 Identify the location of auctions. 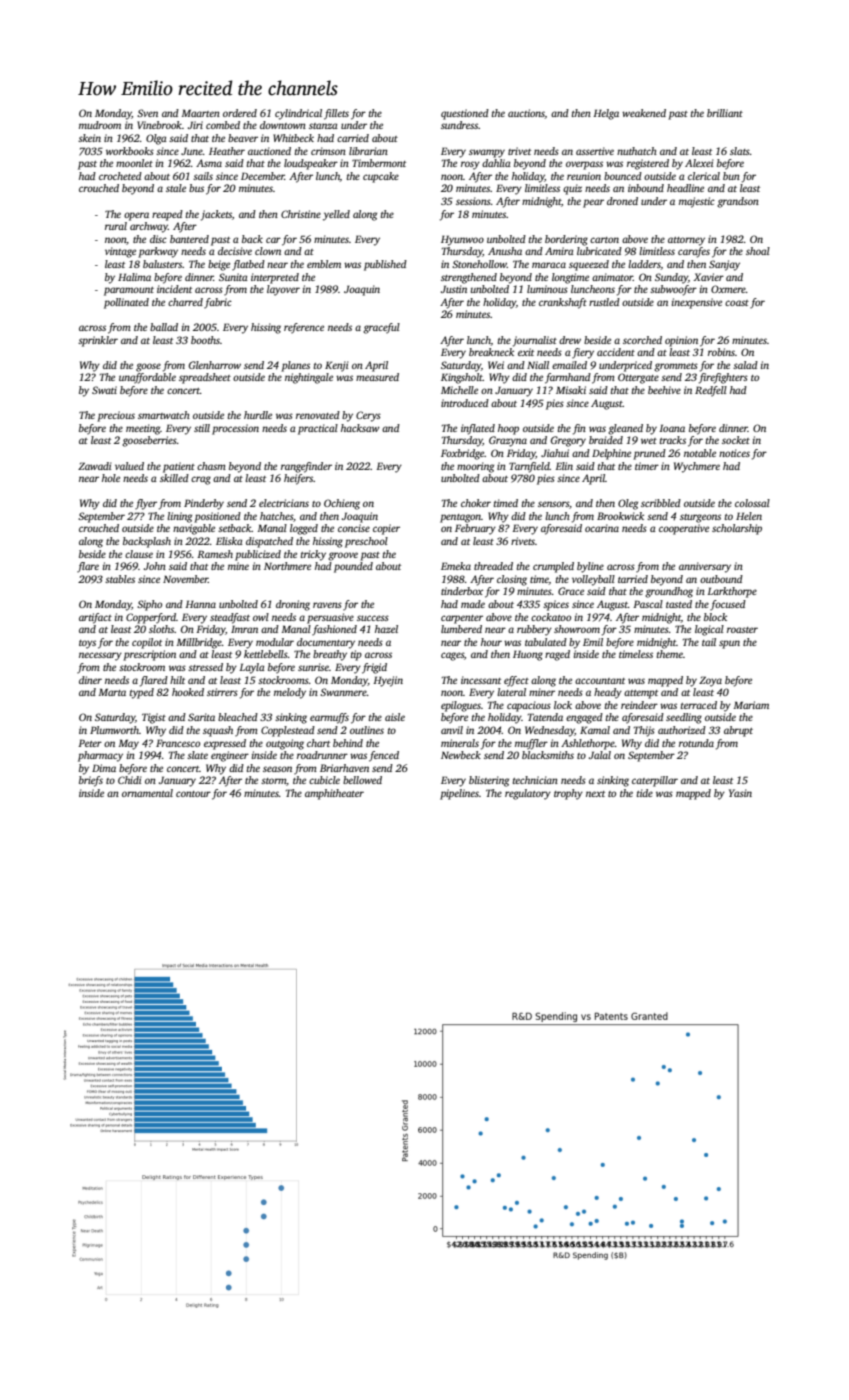
(526, 114).
